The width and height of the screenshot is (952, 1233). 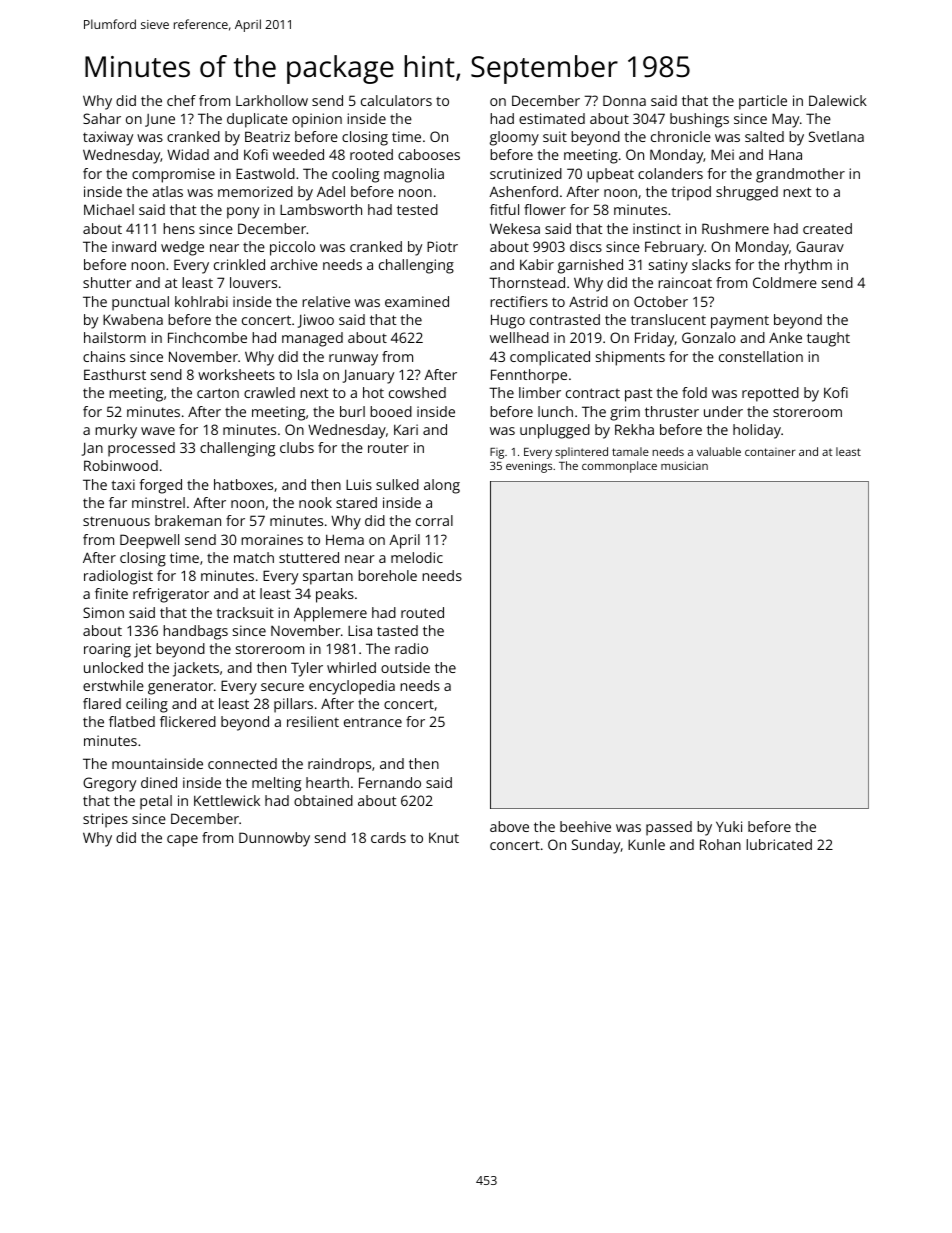 What do you see at coordinates (196, 669) in the screenshot?
I see `jackets` at bounding box center [196, 669].
